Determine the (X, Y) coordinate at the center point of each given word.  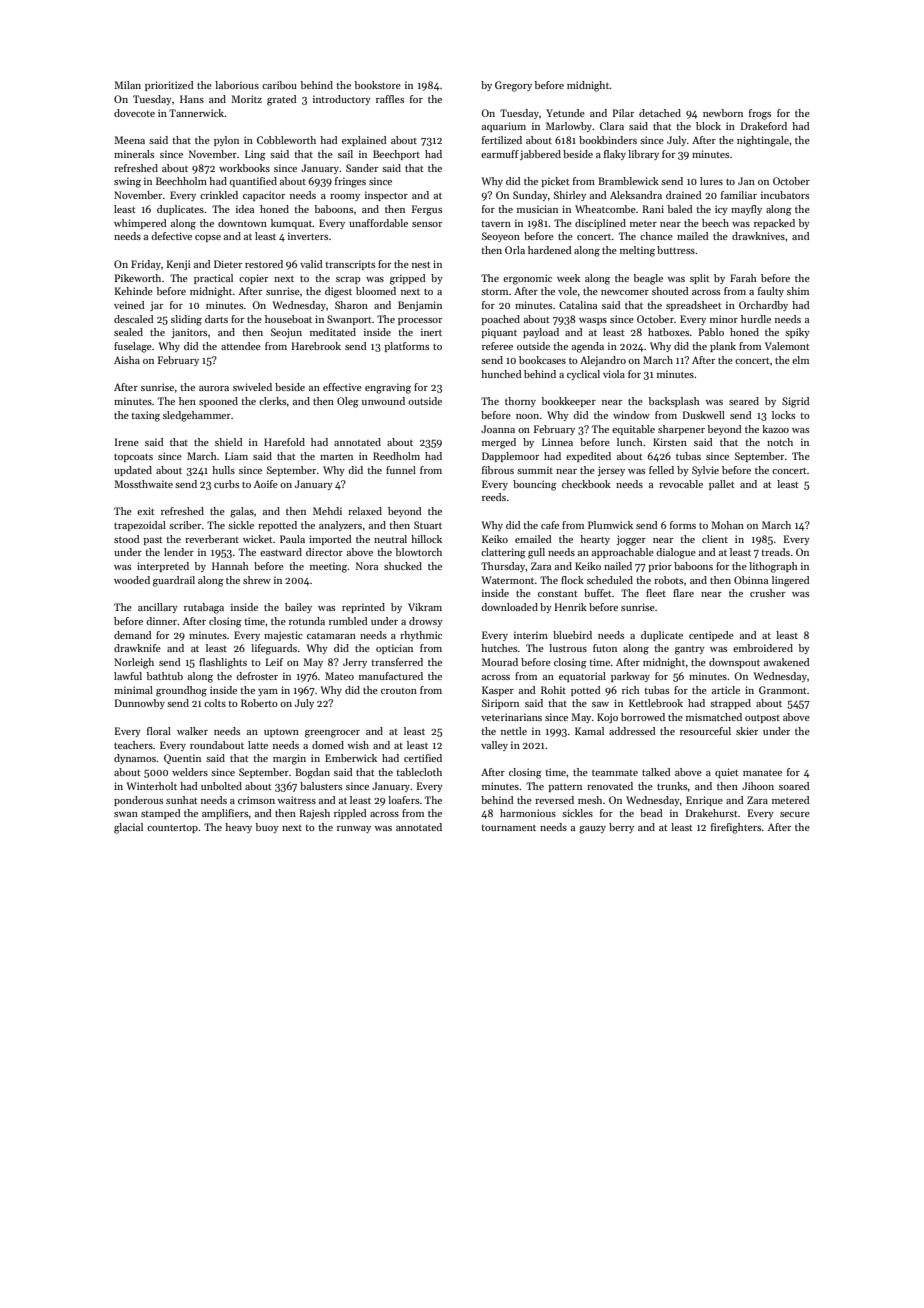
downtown (242, 223)
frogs (760, 114)
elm (800, 360)
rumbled (348, 621)
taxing (145, 416)
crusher (767, 593)
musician (537, 209)
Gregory (513, 86)
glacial (128, 828)
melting (637, 251)
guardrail (174, 581)
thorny (520, 402)
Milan (127, 85)
